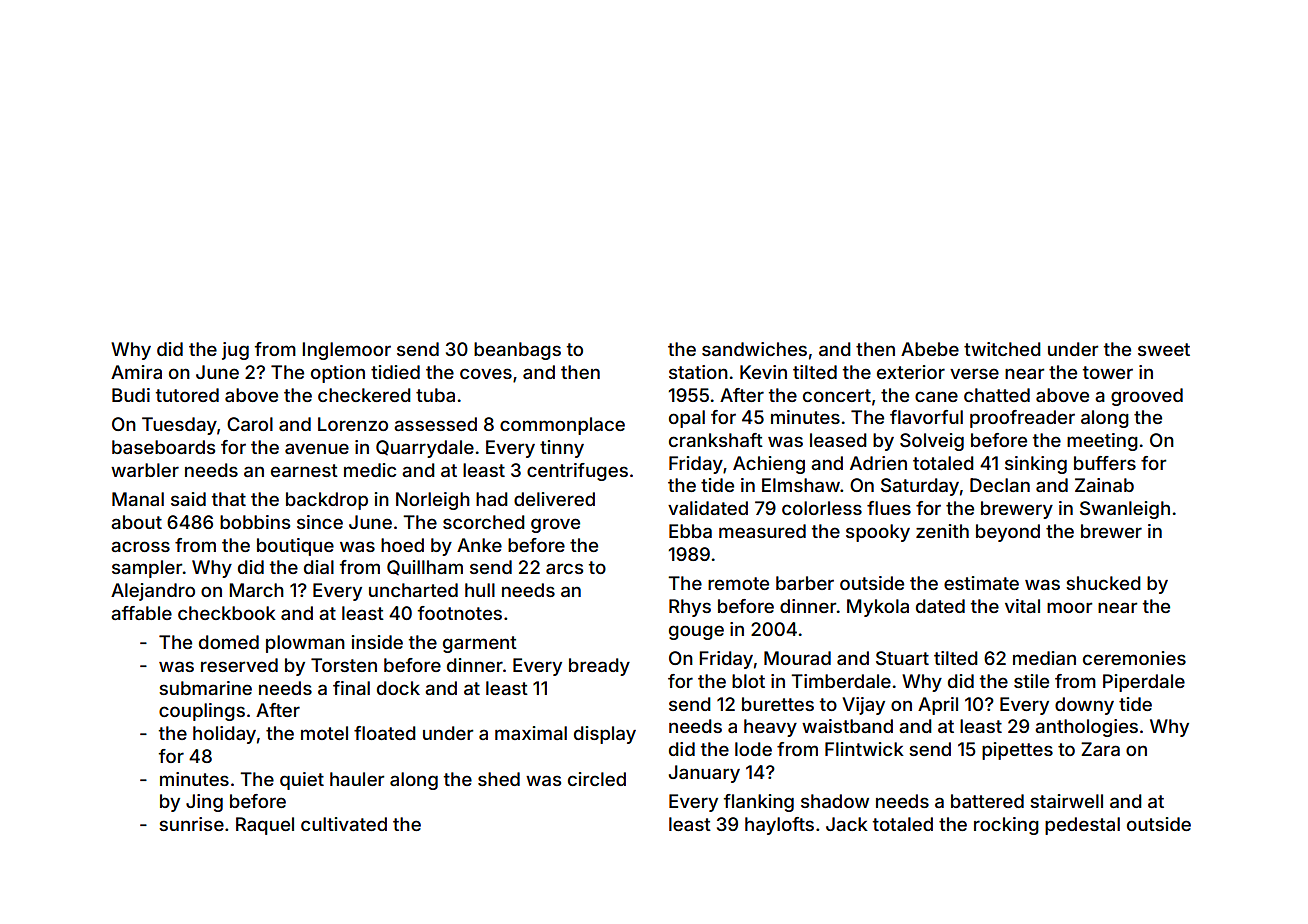  Describe the element at coordinates (1125, 510) in the page. I see `Swanleigh` at that location.
